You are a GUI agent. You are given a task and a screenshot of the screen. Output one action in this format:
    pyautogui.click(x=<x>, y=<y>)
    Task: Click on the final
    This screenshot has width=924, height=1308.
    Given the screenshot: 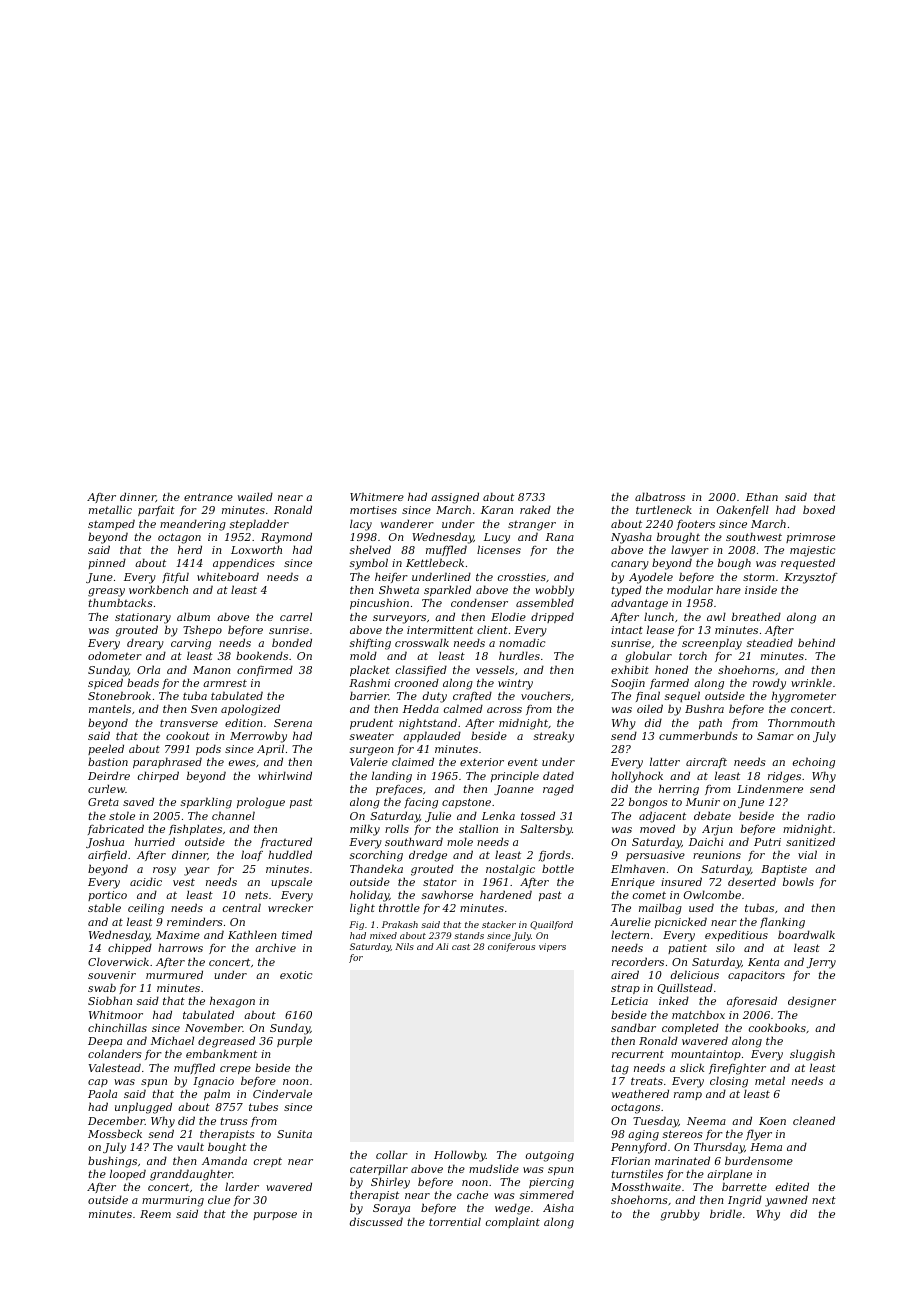 What is the action you would take?
    pyautogui.click(x=648, y=696)
